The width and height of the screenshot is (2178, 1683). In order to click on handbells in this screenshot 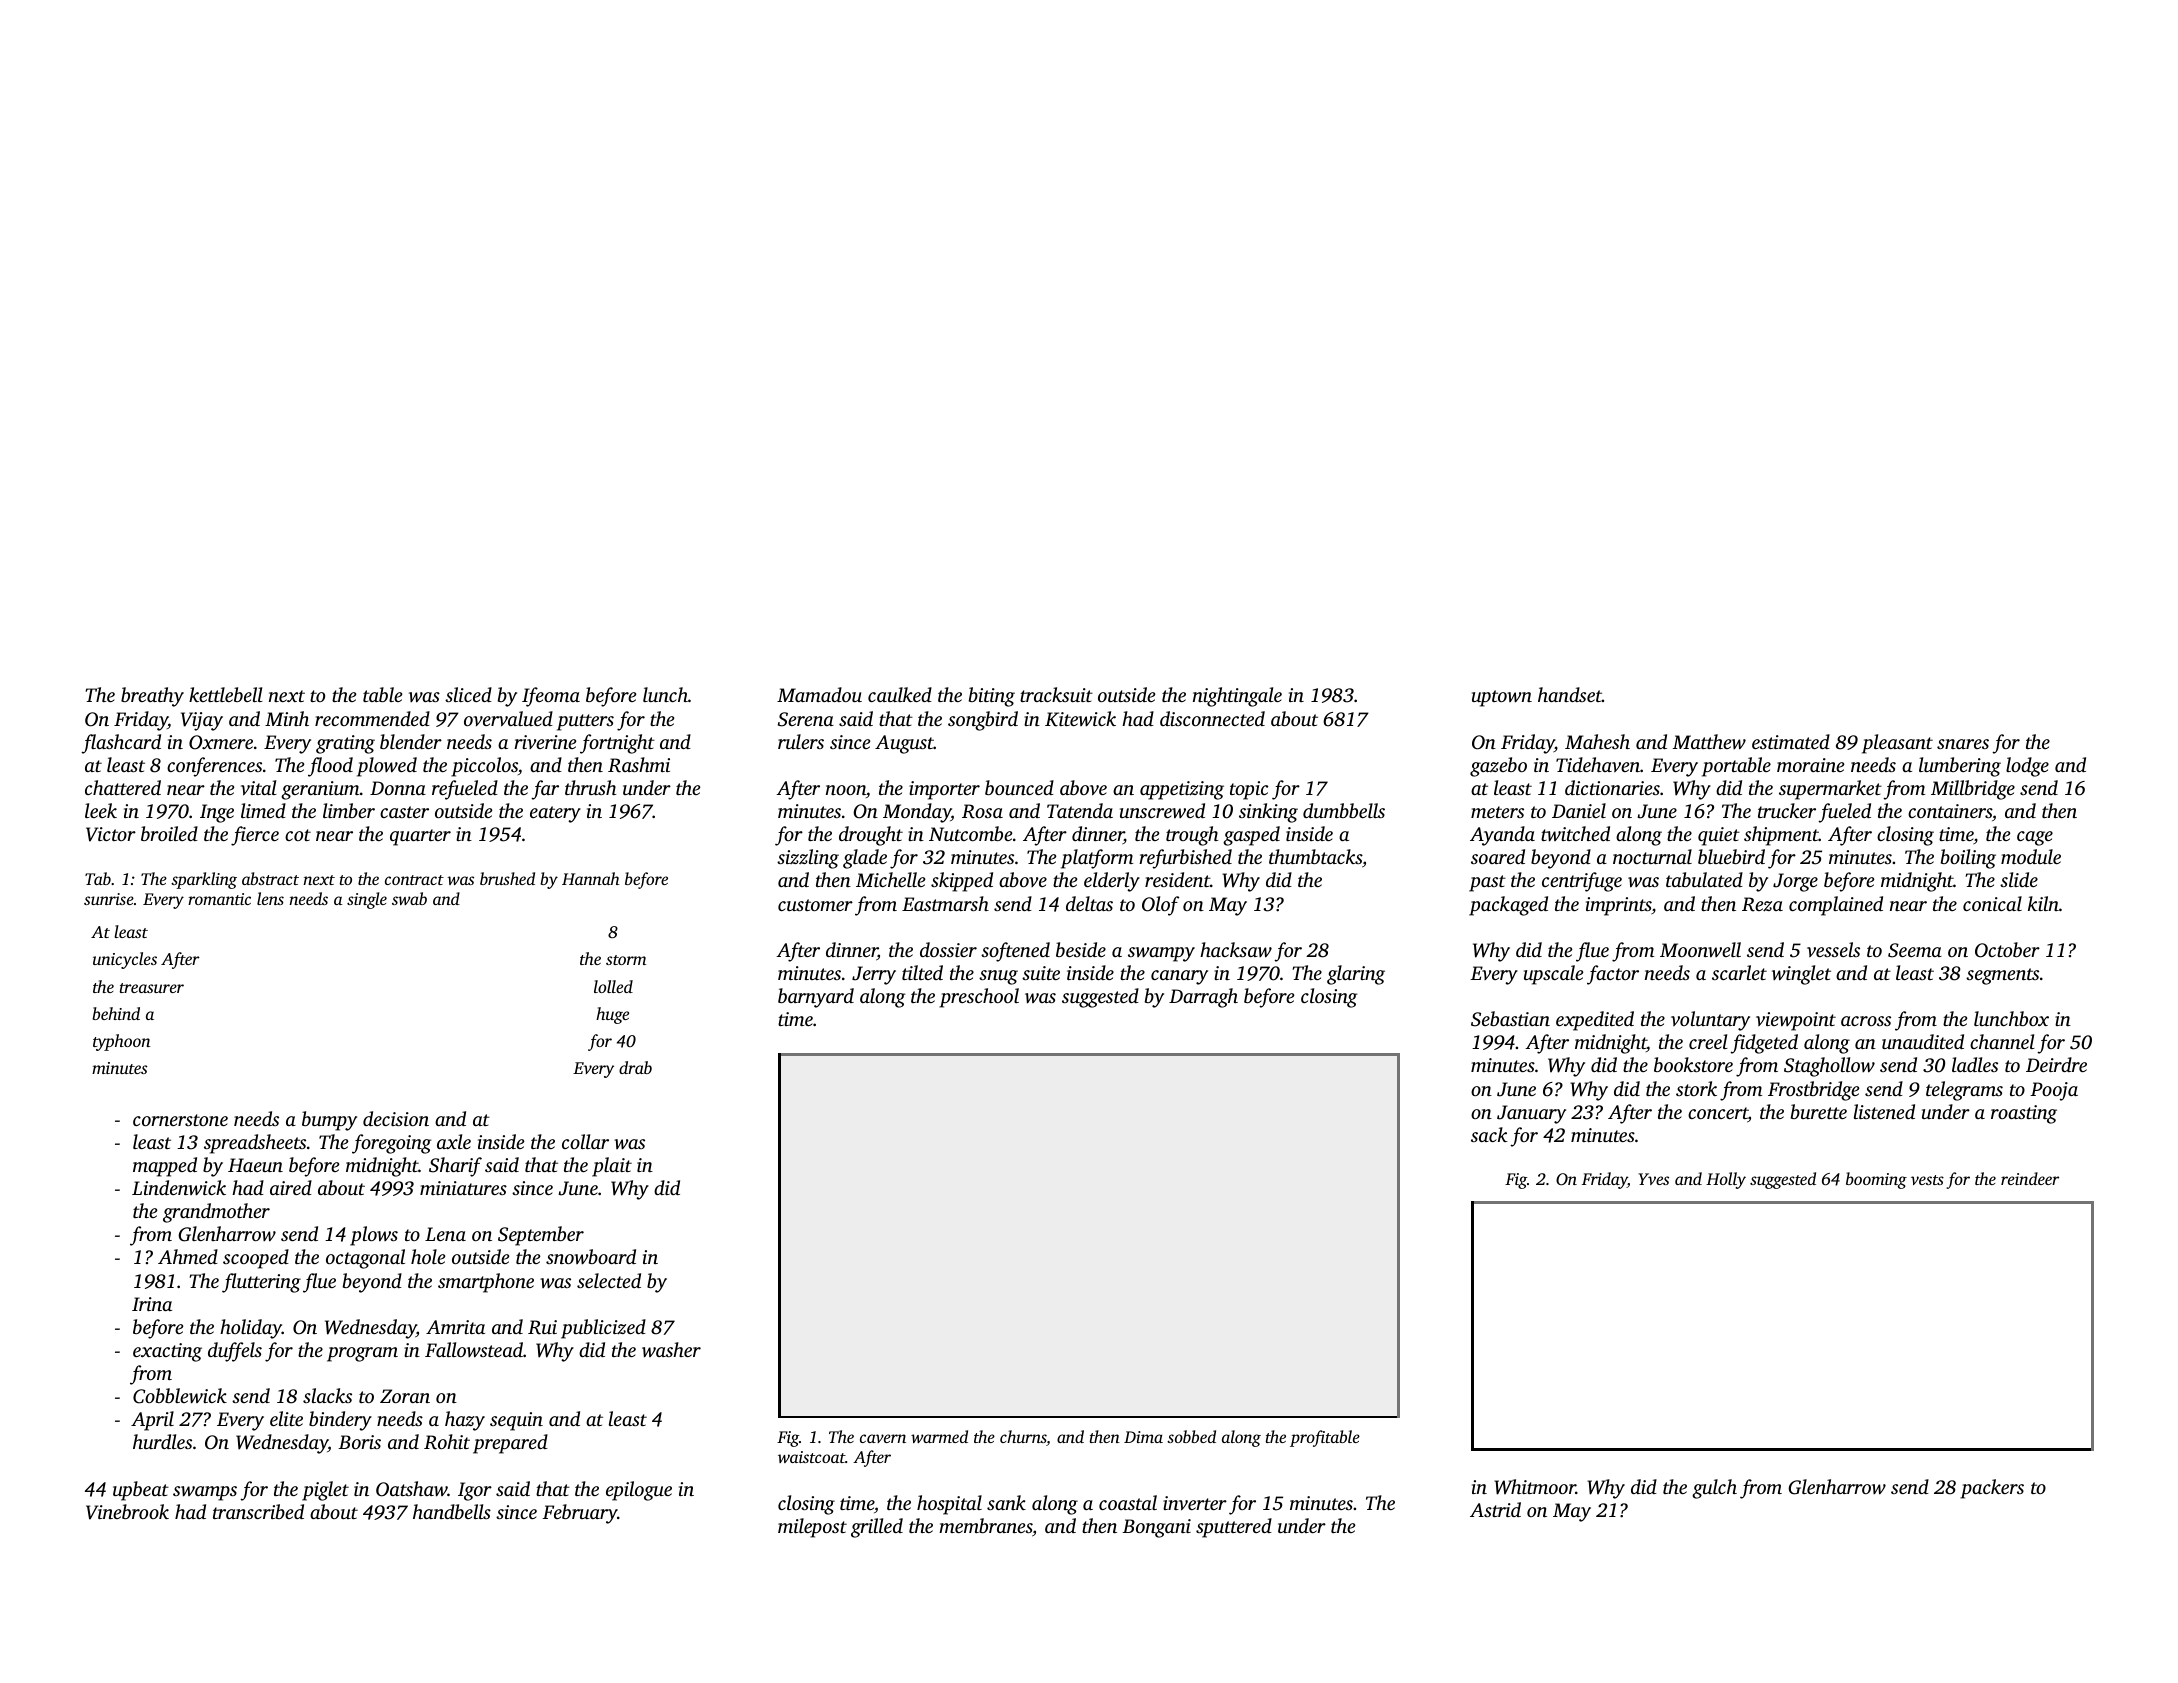, I will do `click(452, 1511)`.
